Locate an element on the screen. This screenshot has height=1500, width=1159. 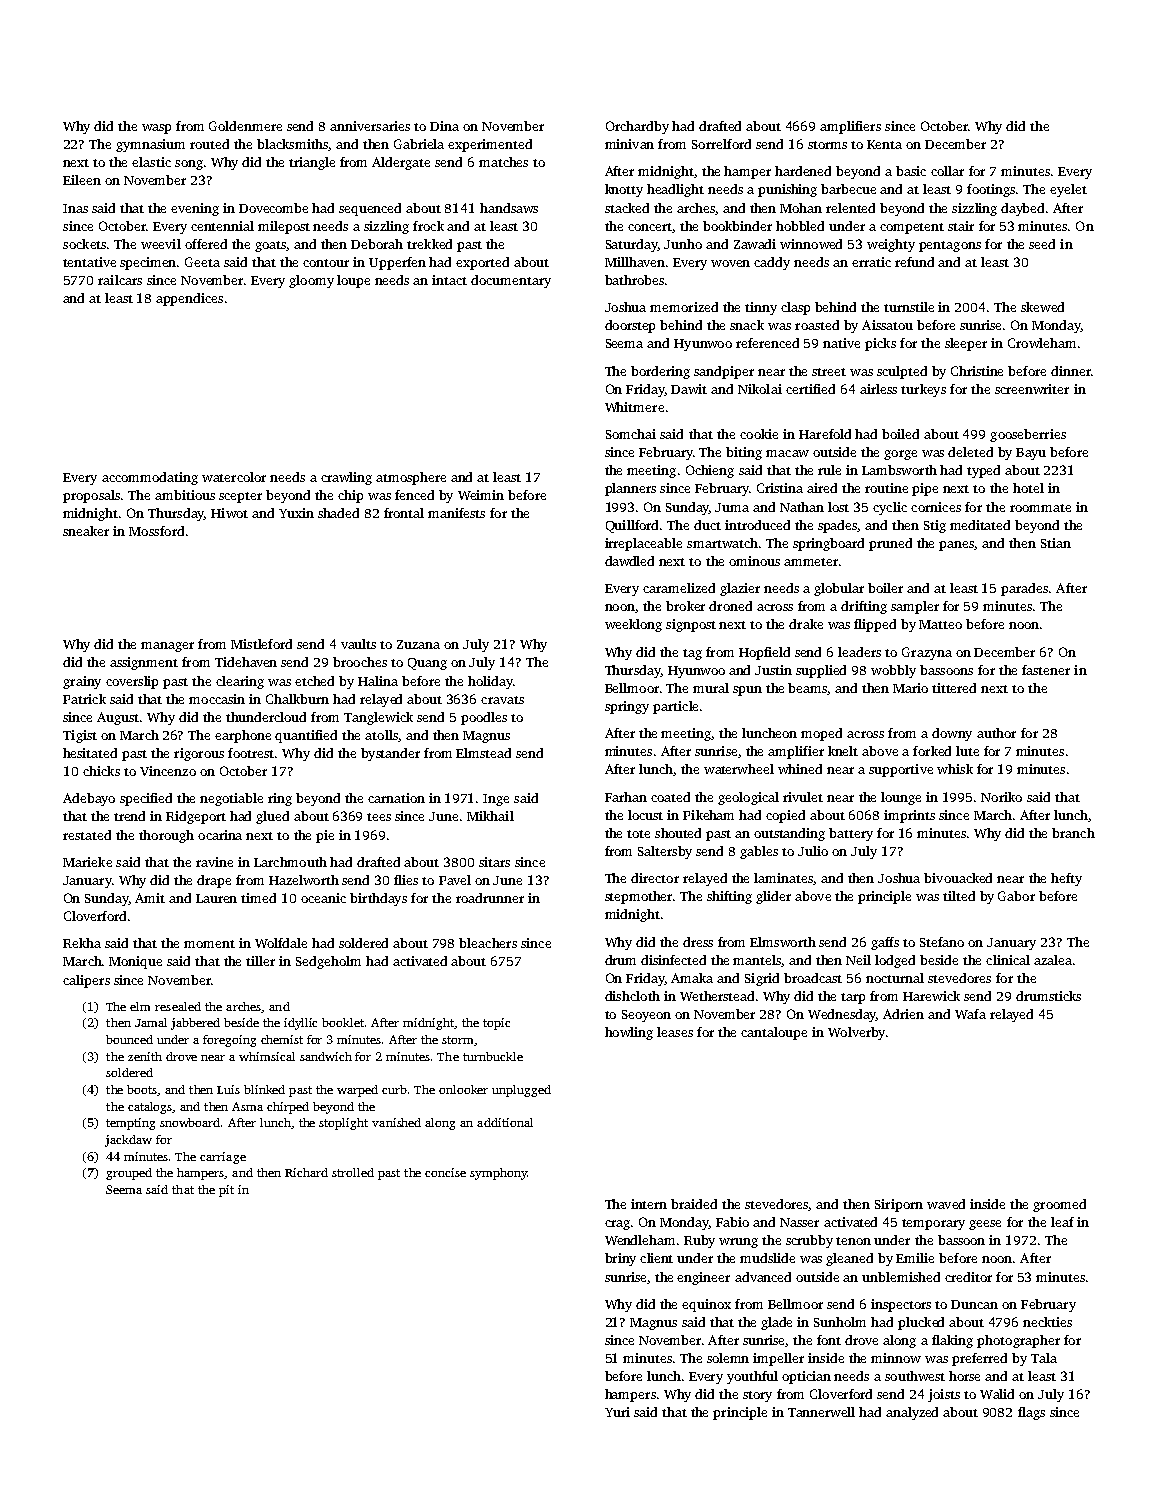
bathrobes is located at coordinates (634, 280).
